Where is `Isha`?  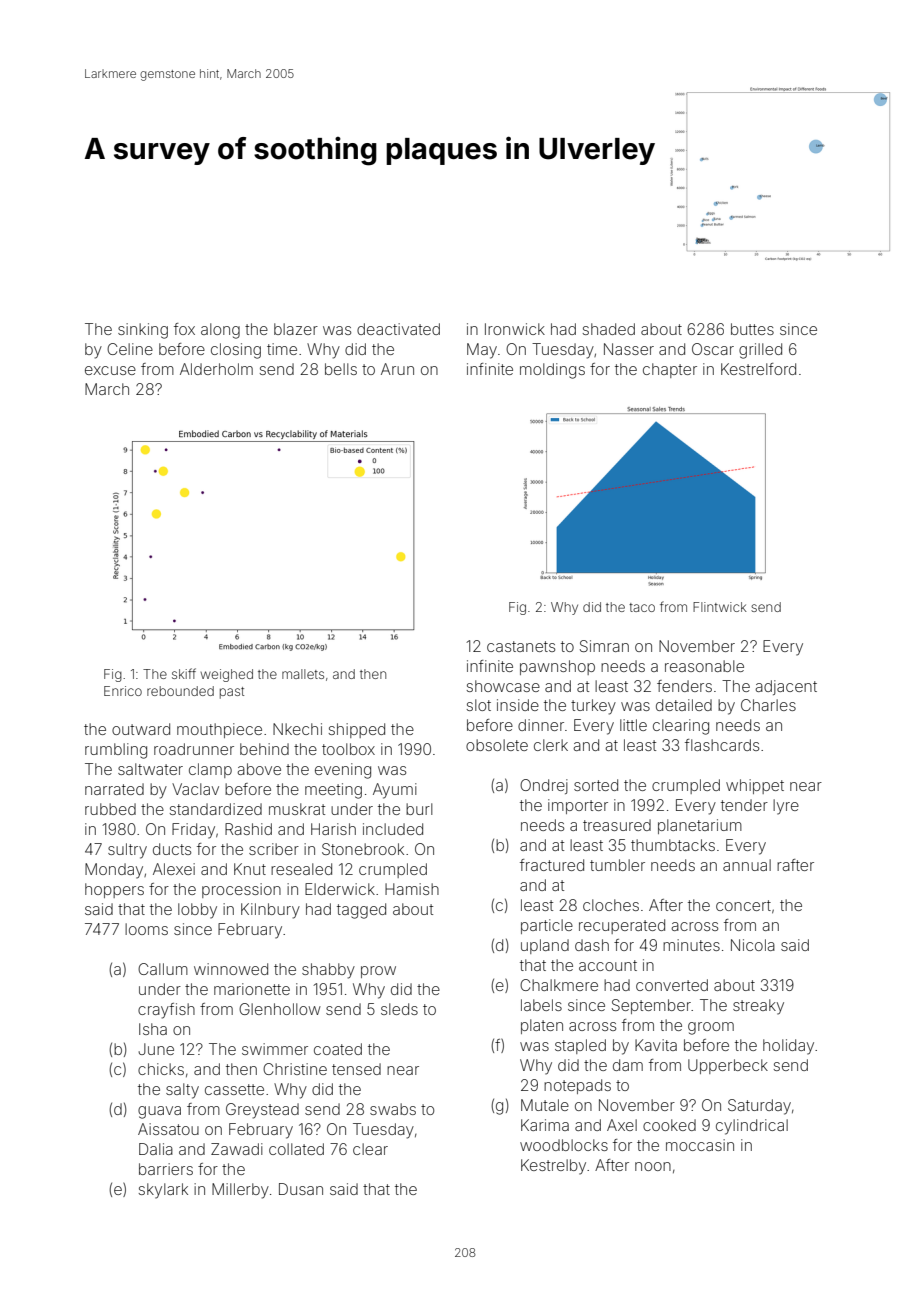 Isha is located at coordinates (153, 1029).
